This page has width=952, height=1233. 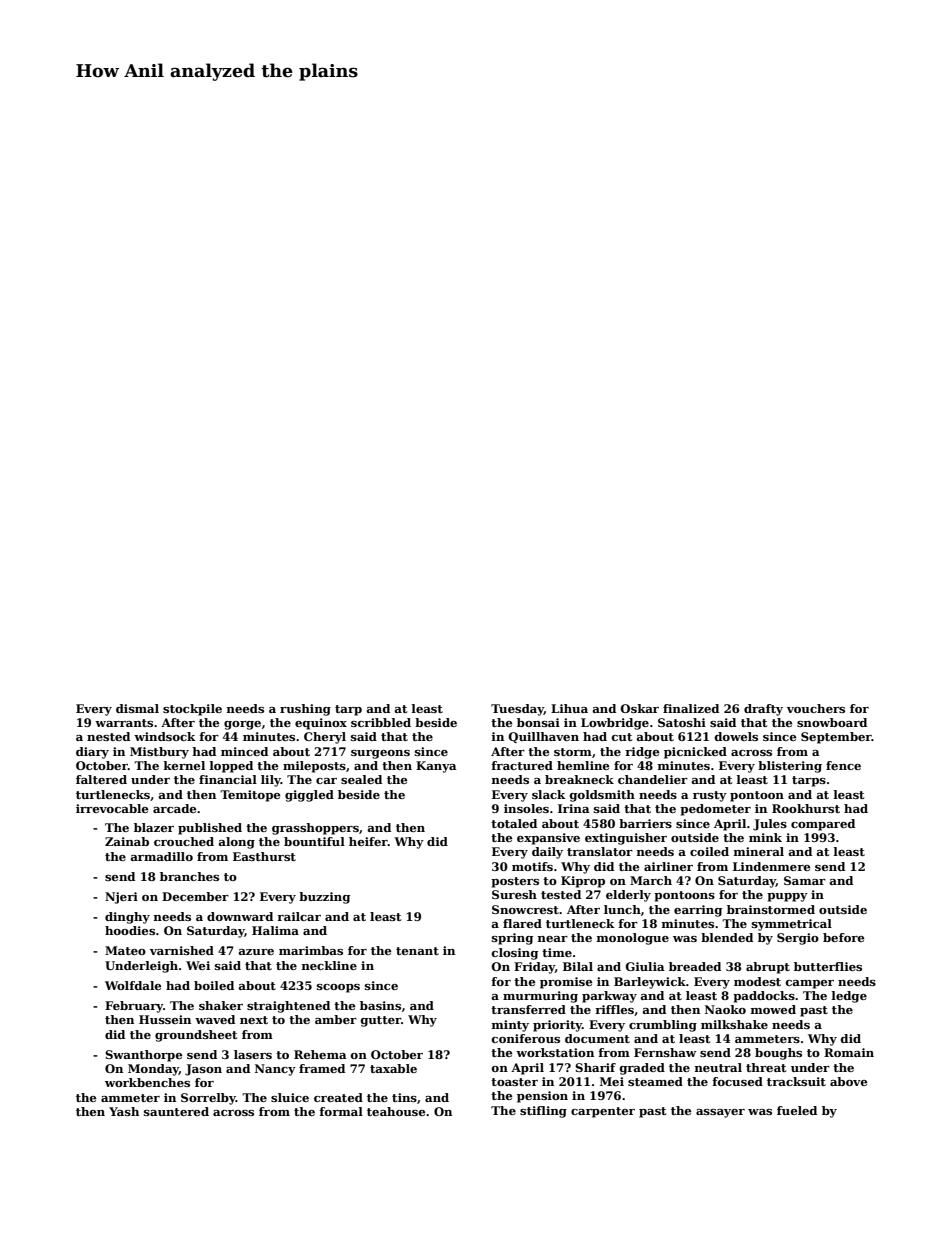 What do you see at coordinates (823, 825) in the page?
I see `compared` at bounding box center [823, 825].
